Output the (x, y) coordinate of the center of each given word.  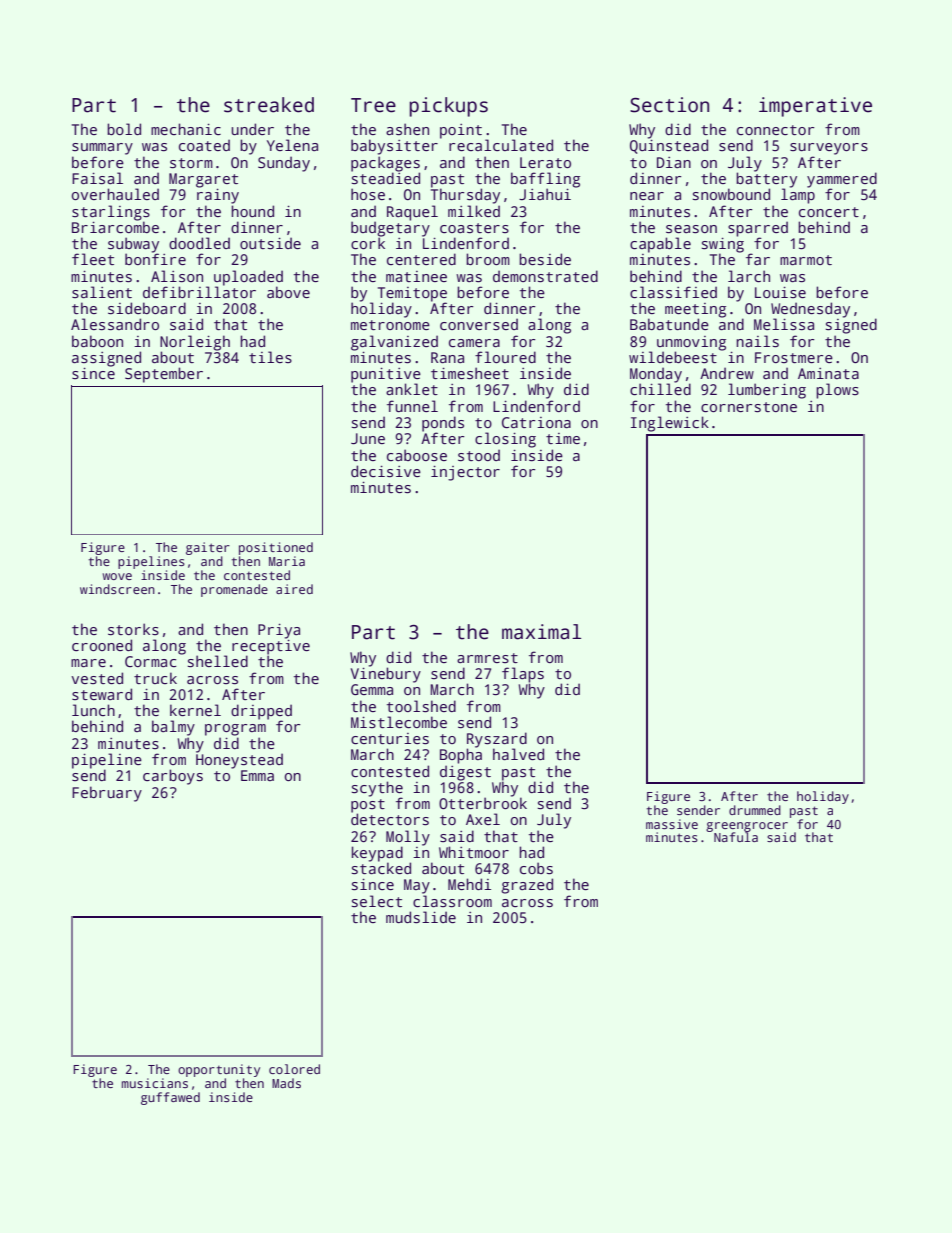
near (647, 196)
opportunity (219, 1070)
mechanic (186, 129)
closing (505, 440)
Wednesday (810, 310)
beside (545, 259)
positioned (276, 548)
